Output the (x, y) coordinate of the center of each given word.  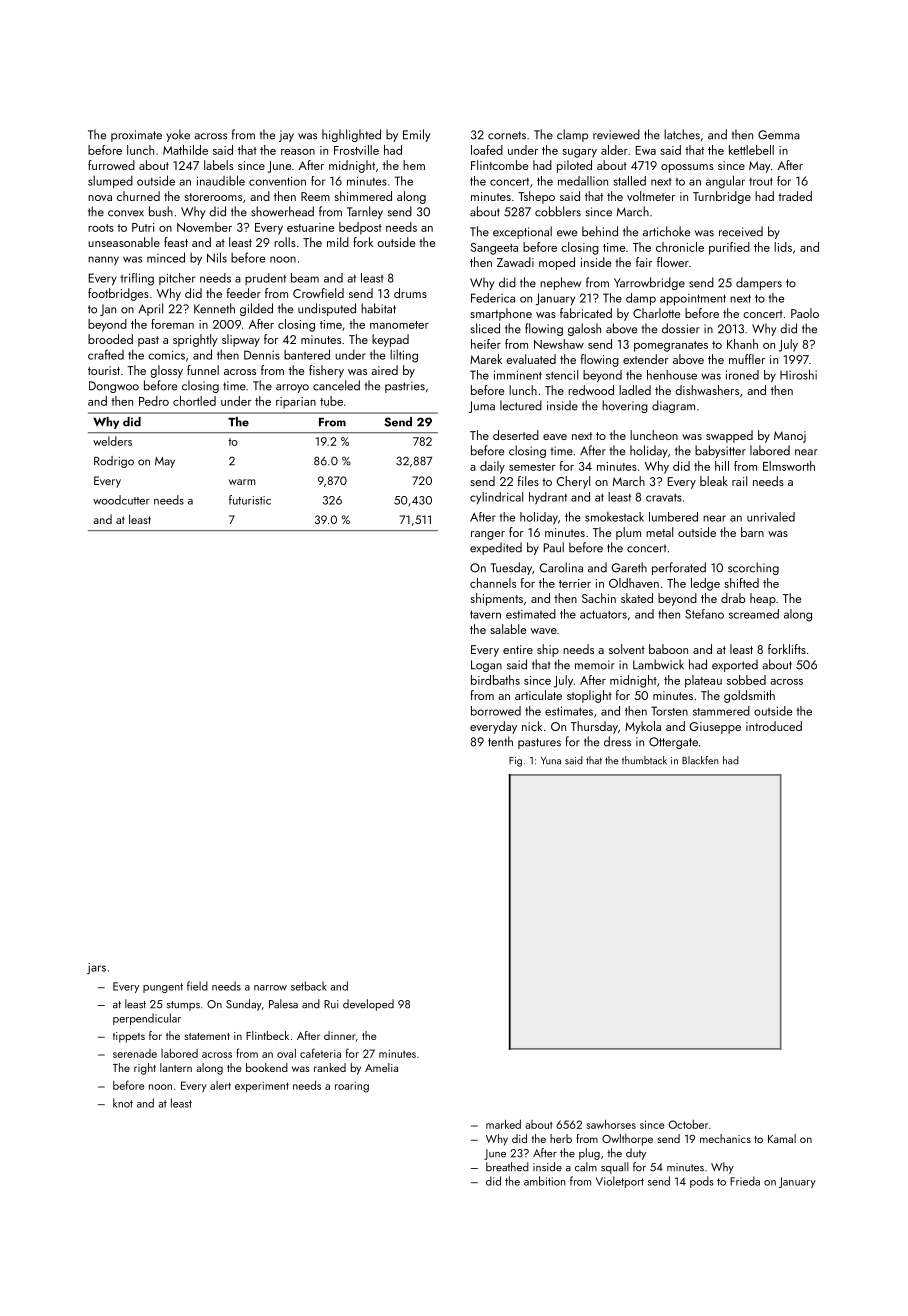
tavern (485, 614)
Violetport (620, 1182)
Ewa (646, 150)
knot (123, 1103)
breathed (507, 1167)
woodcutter (121, 500)
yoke (178, 135)
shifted (741, 583)
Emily (416, 135)
